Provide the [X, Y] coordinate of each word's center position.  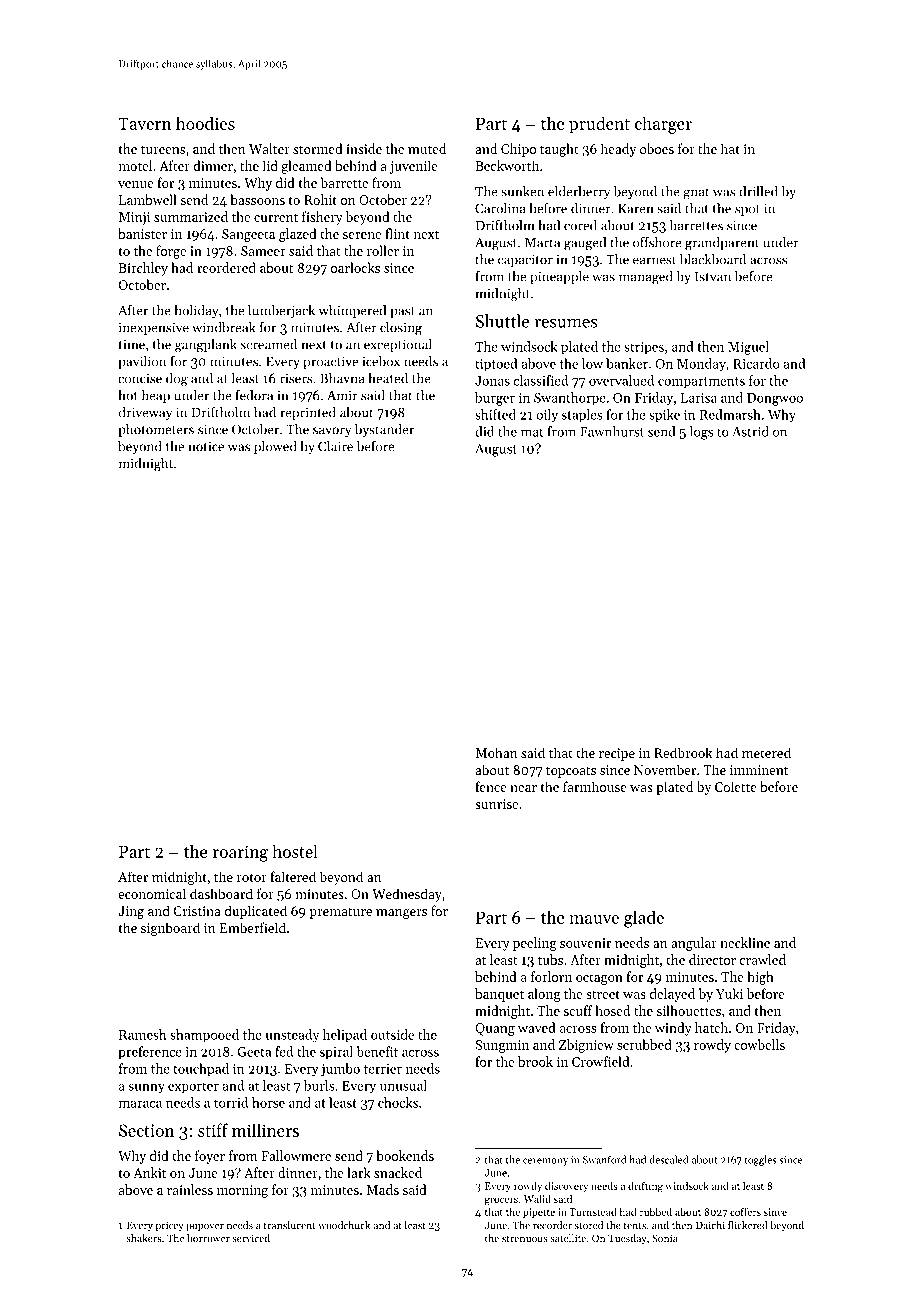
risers [296, 379]
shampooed [204, 1036]
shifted [495, 414]
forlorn [551, 976]
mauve [594, 919]
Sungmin [502, 1046]
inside [364, 148]
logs [701, 433]
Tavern [145, 124]
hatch [711, 1027]
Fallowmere [296, 1155]
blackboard [713, 259]
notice [206, 447]
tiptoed [496, 365]
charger [663, 125]
